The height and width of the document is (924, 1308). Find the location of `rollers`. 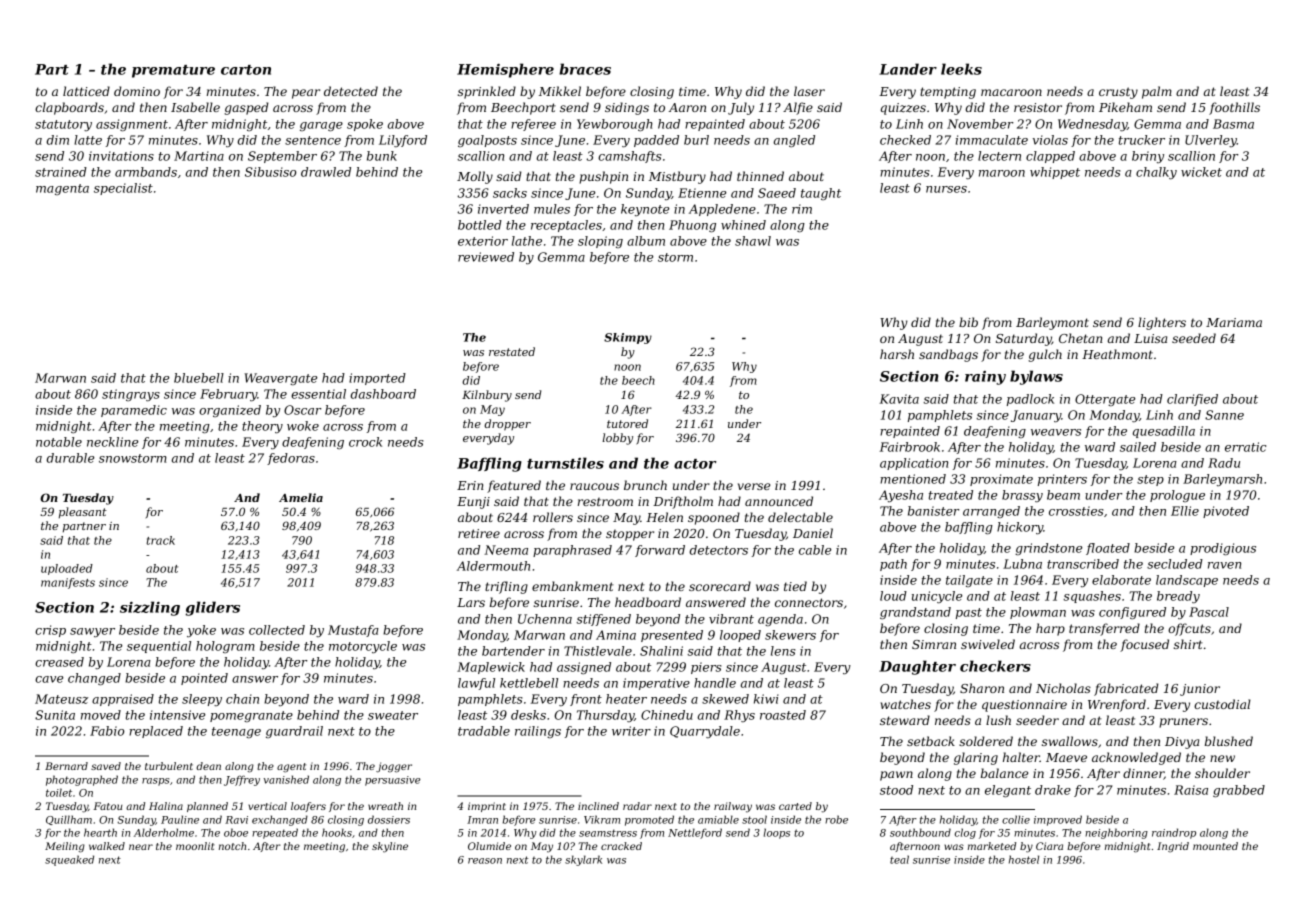

rollers is located at coordinates (553, 517).
